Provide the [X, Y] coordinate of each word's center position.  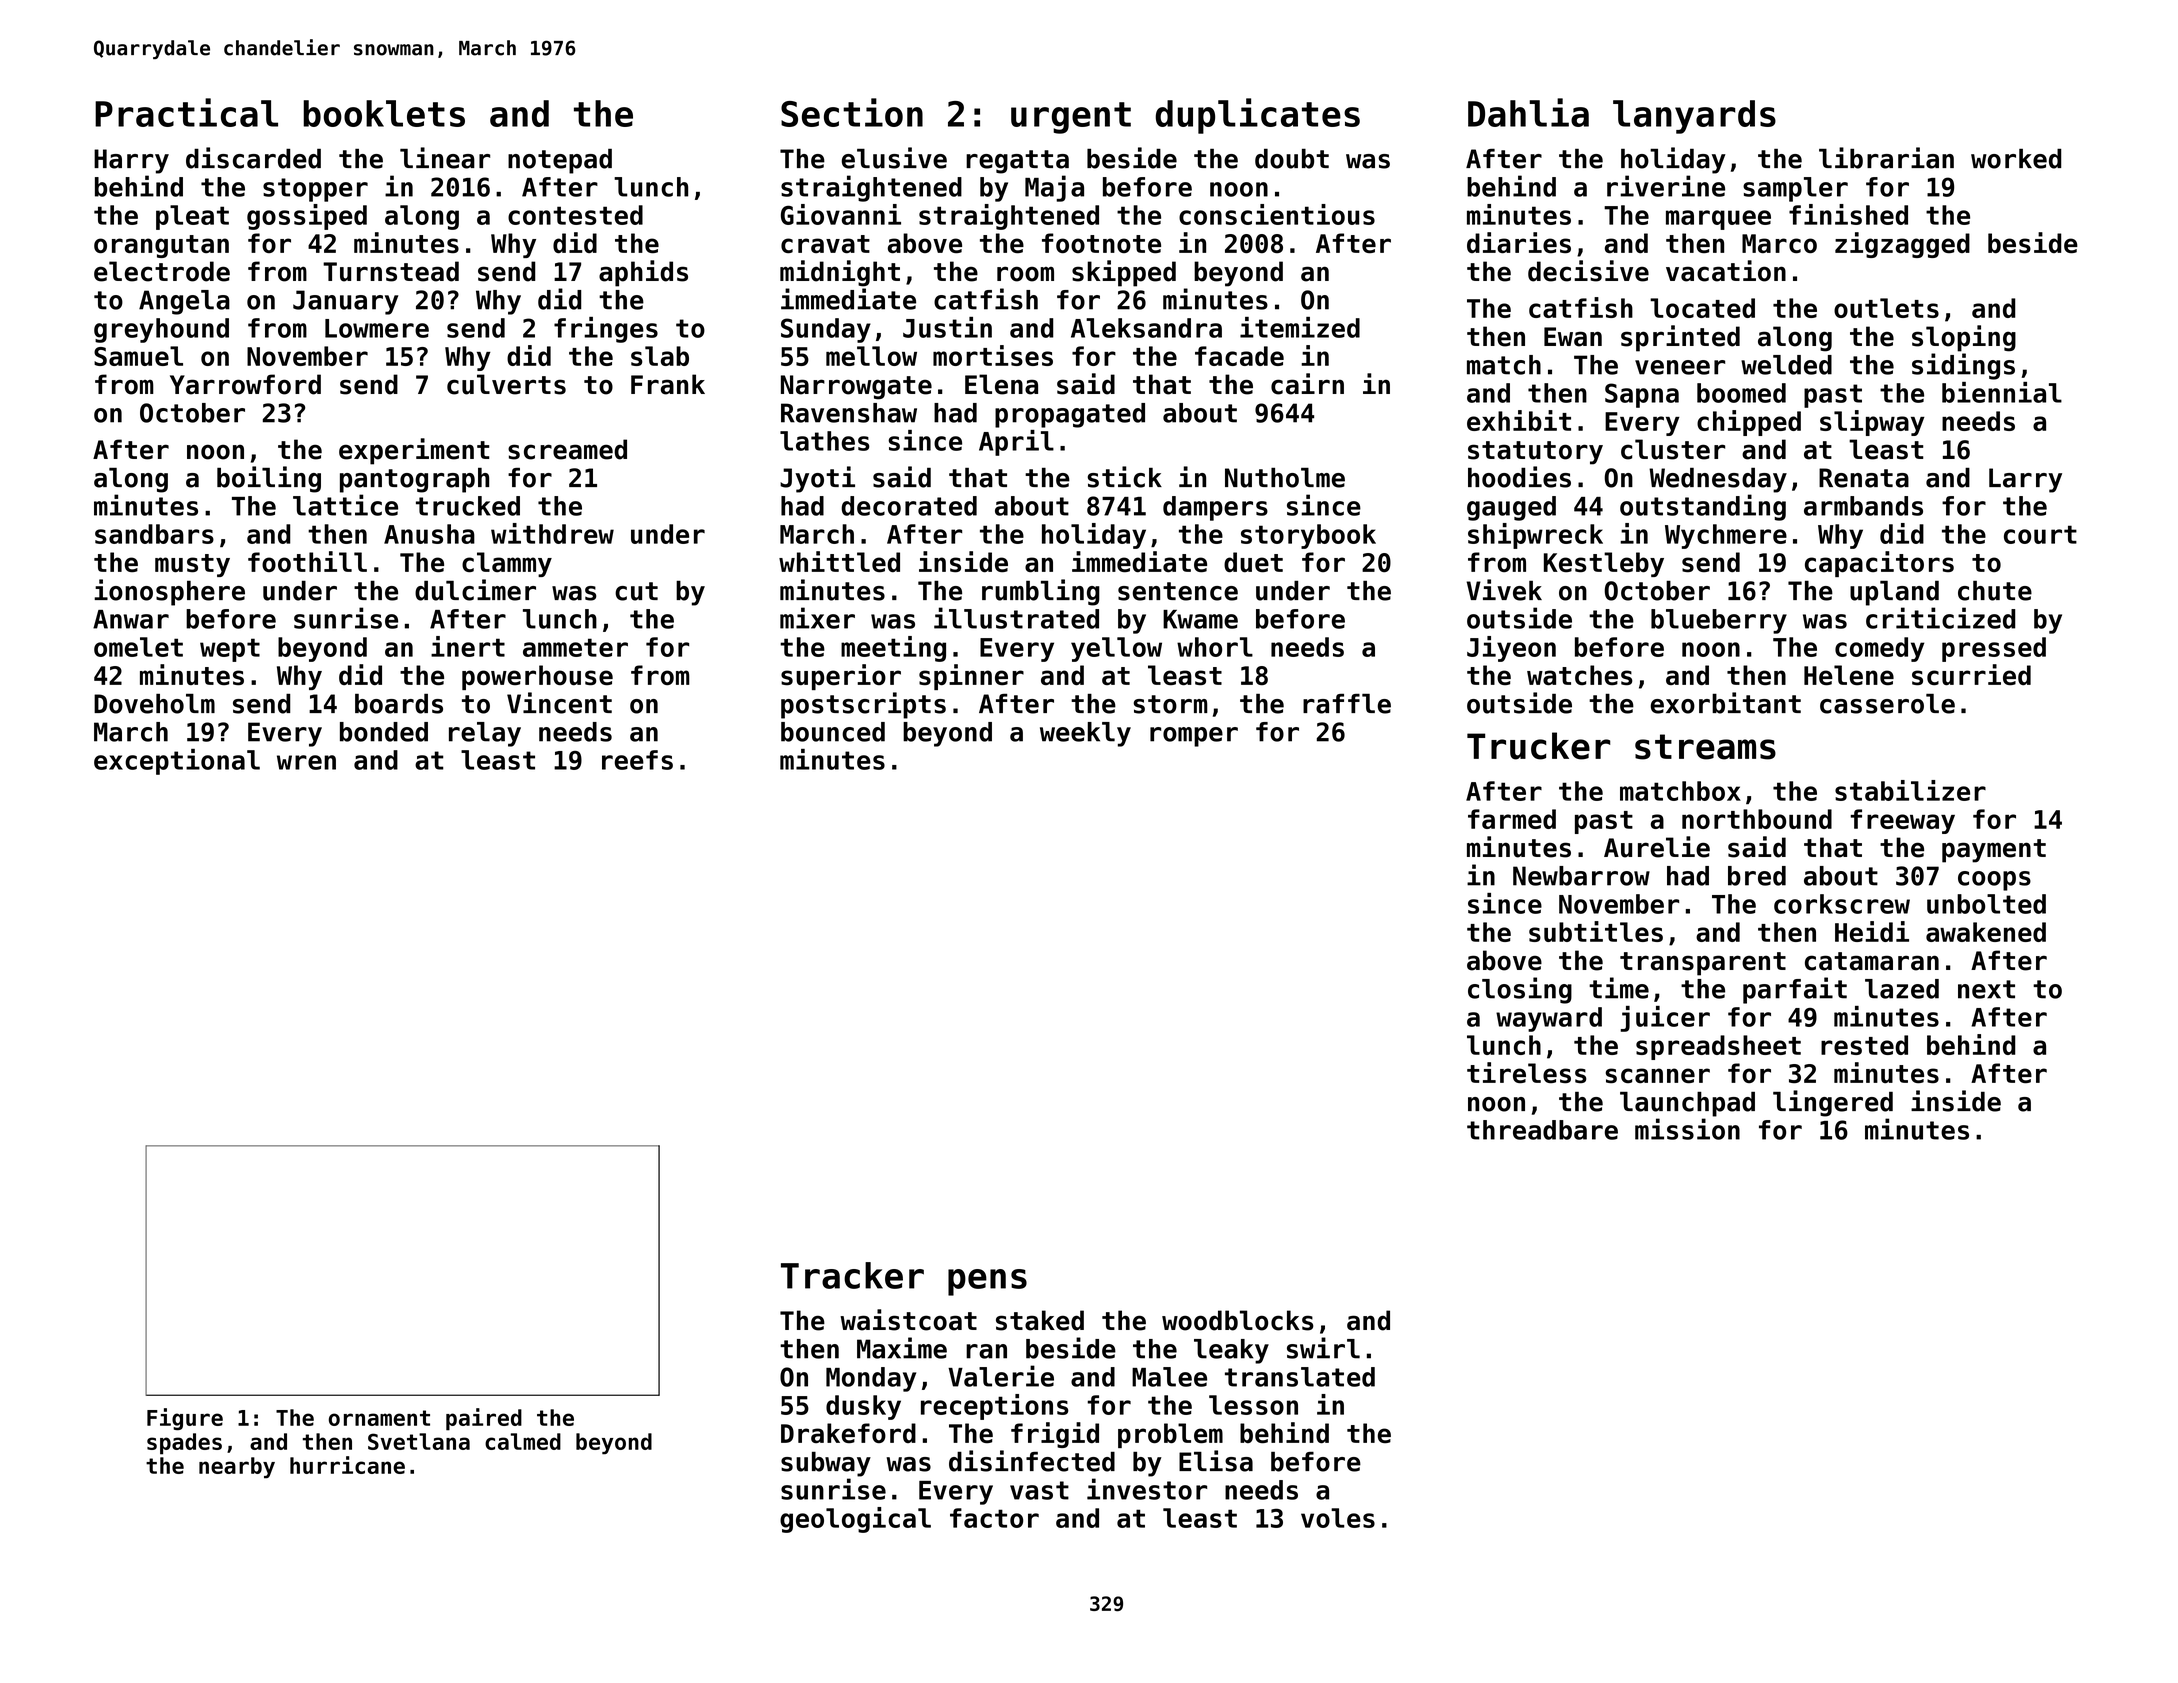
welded [1786, 365]
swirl [1323, 1348]
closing [1520, 990]
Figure [185, 1419]
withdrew [552, 533]
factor [994, 1518]
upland [1894, 593]
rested [1864, 1045]
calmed [523, 1441]
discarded [253, 158]
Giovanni [841, 214]
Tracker [852, 1275]
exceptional [177, 762]
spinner [971, 677]
